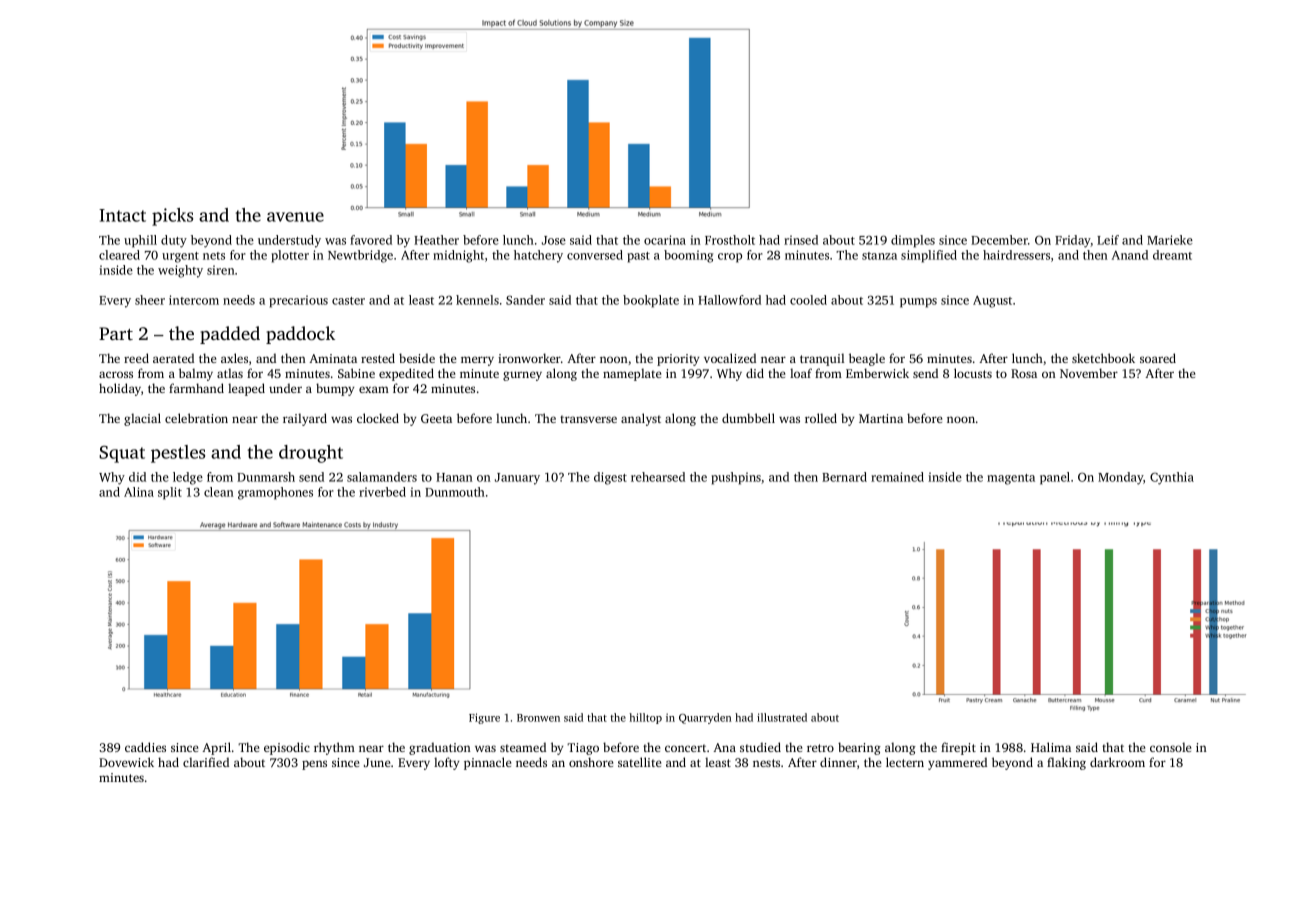 This image has width=1308, height=924. I want to click on retro, so click(820, 748).
